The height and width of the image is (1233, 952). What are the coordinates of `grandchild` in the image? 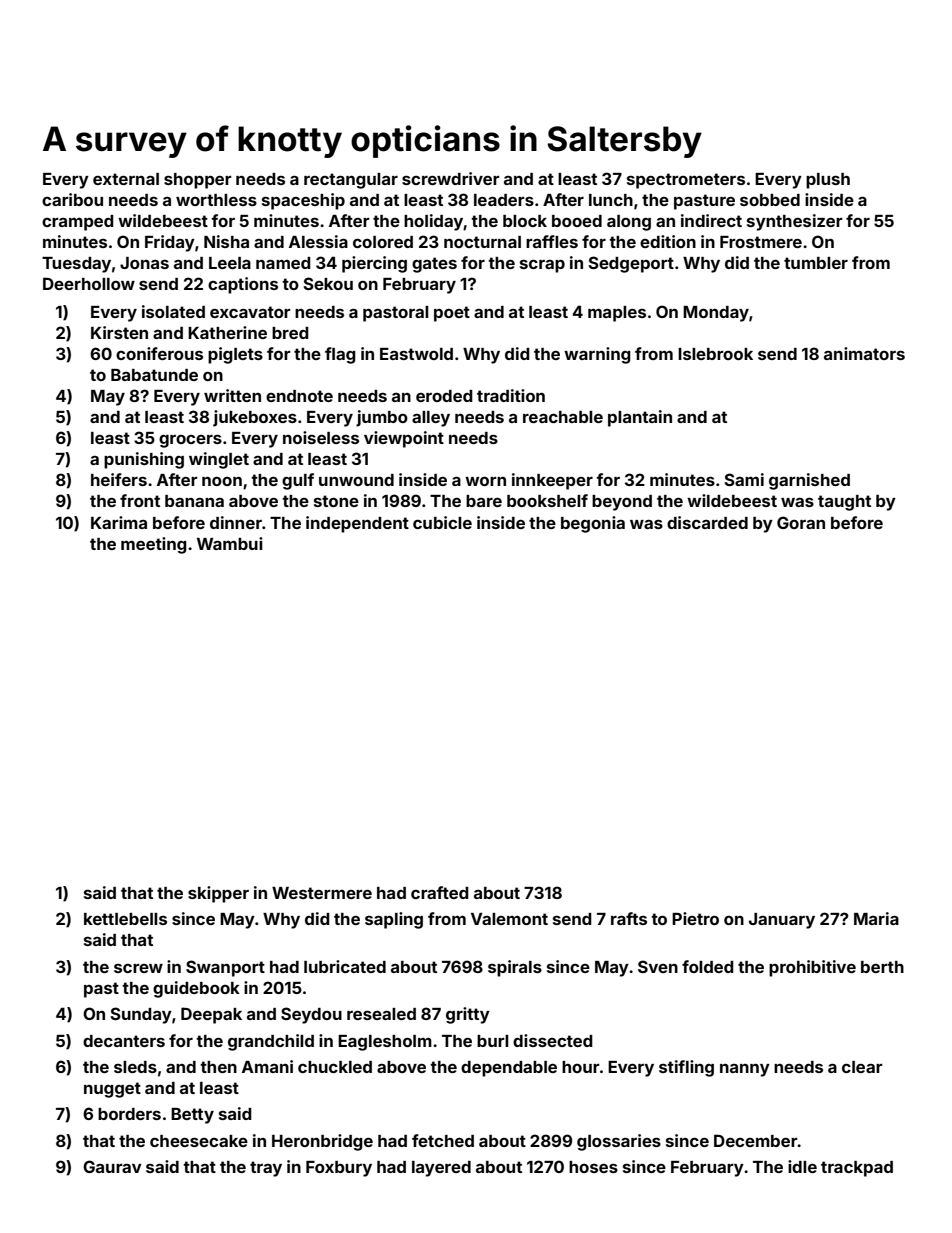 It's located at (271, 1042).
